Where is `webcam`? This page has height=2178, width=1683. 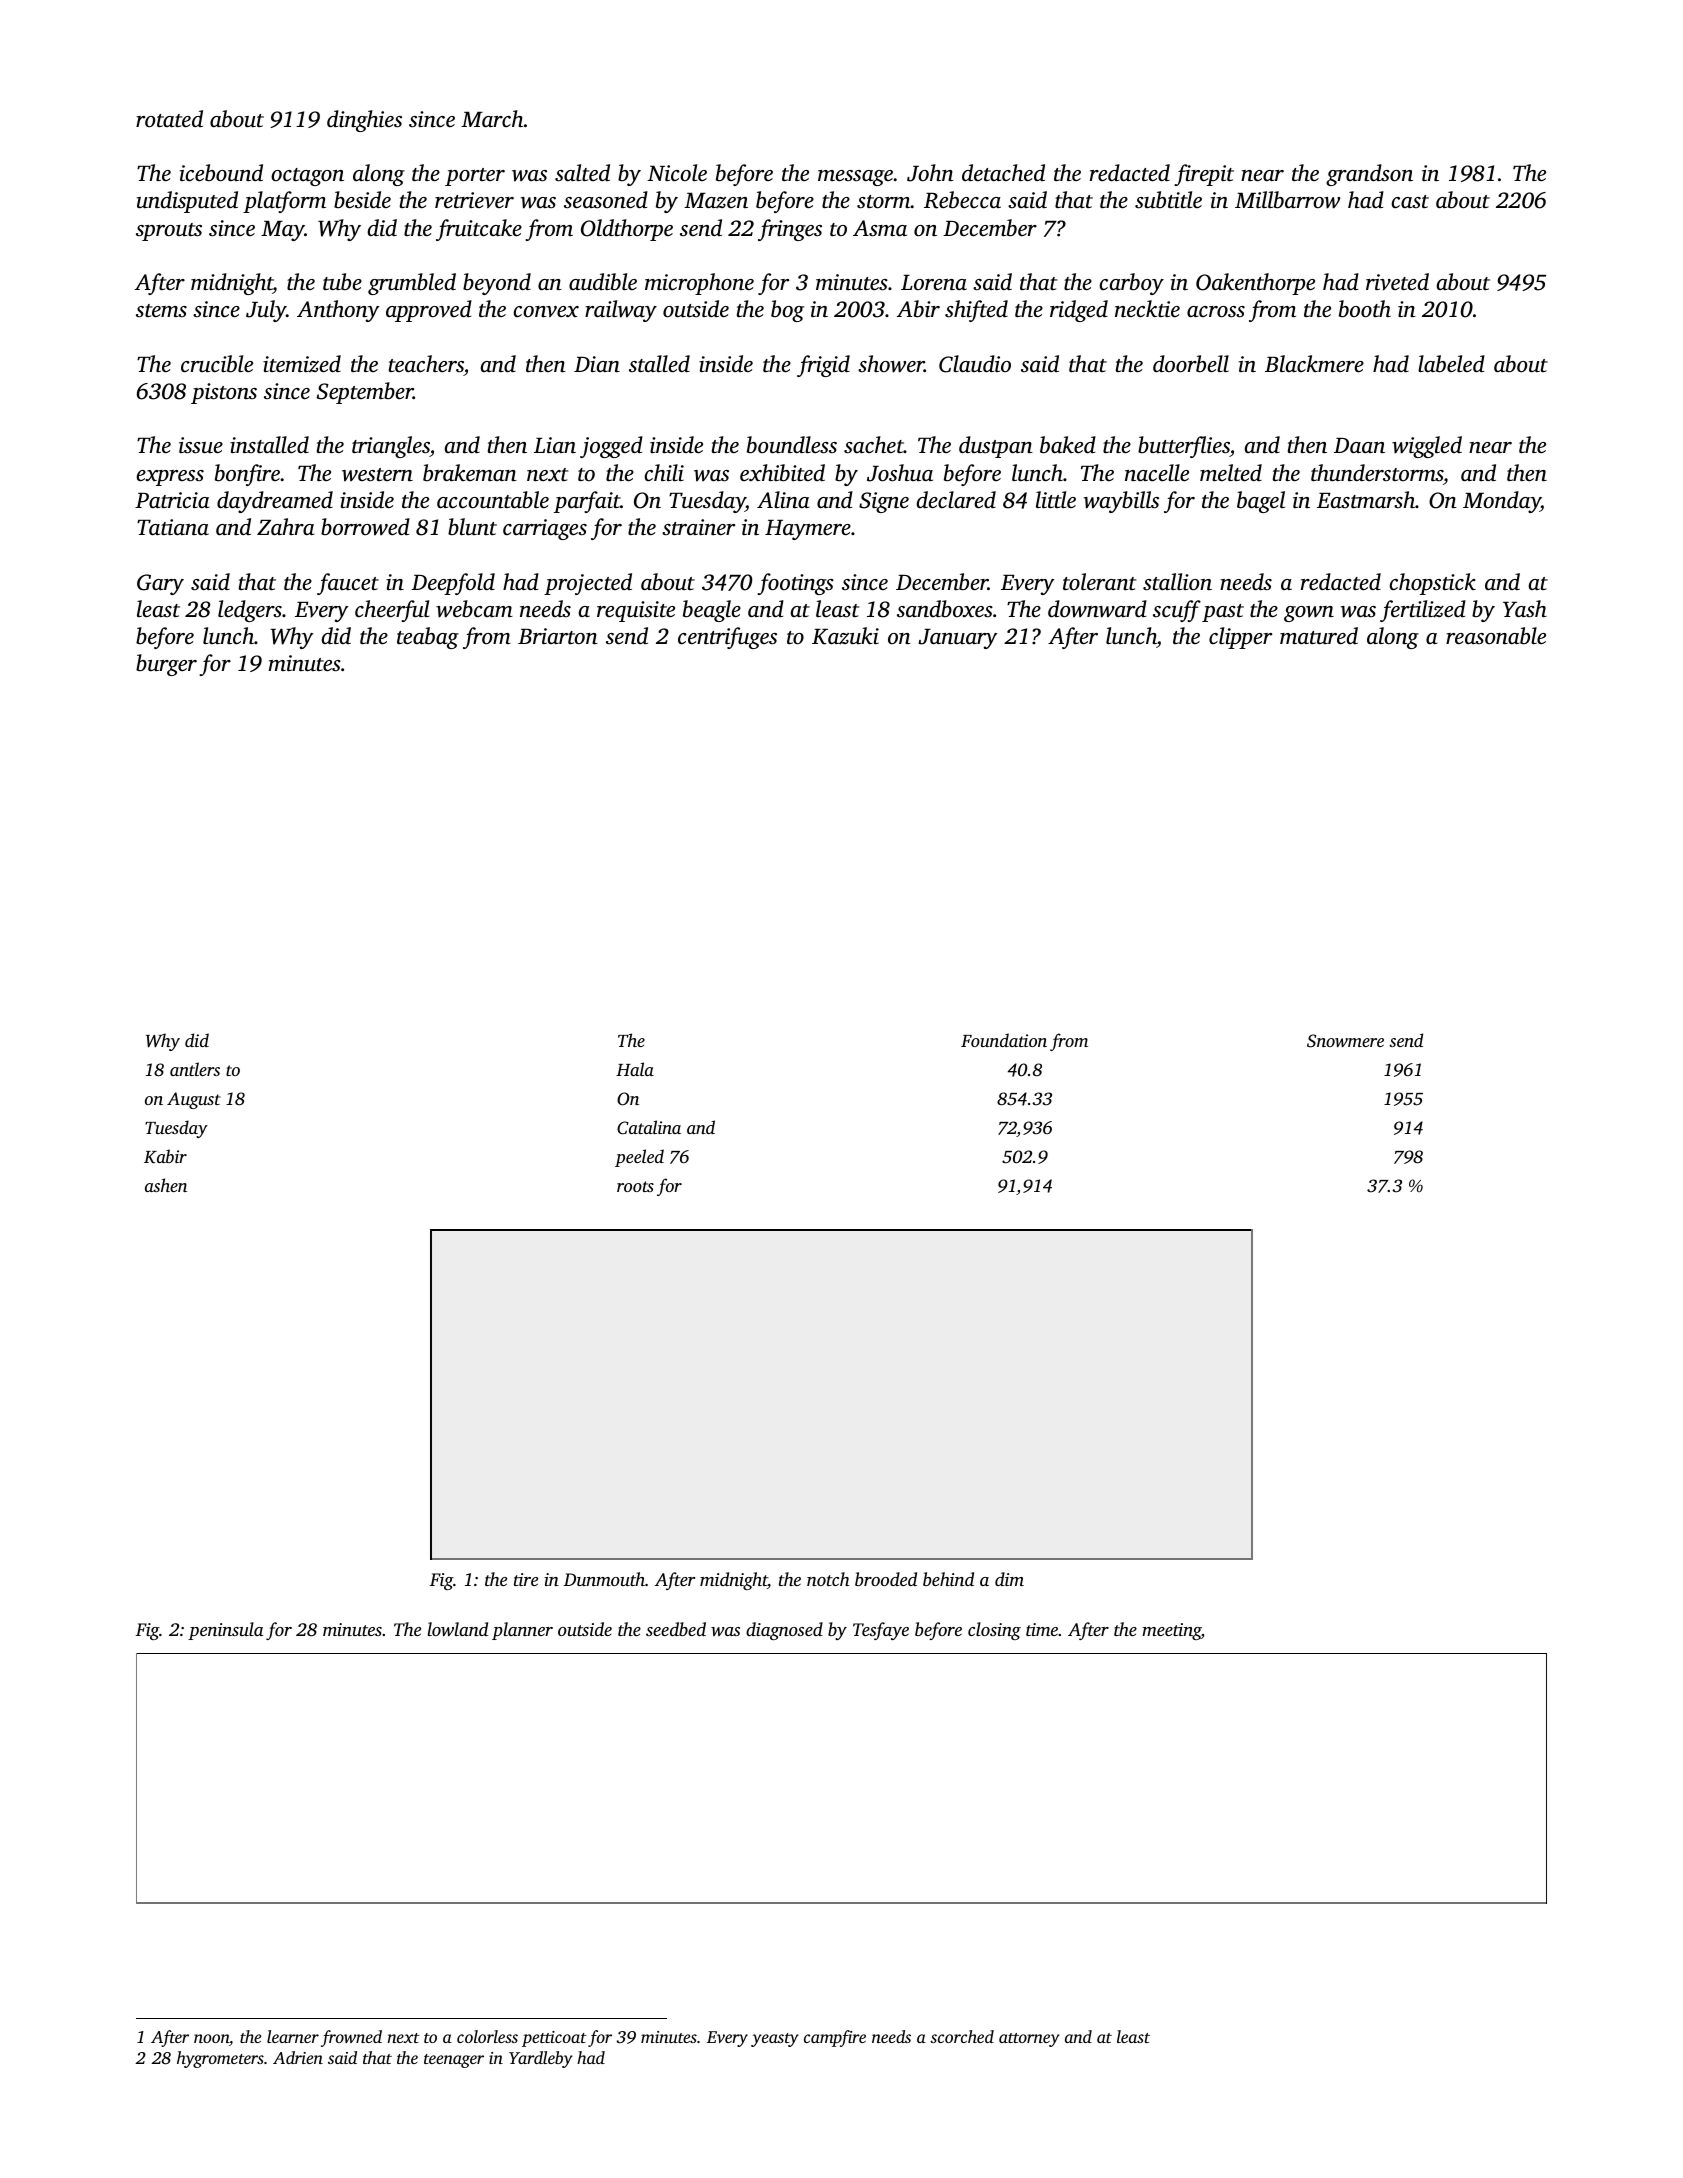 webcam is located at coordinates (474, 609).
